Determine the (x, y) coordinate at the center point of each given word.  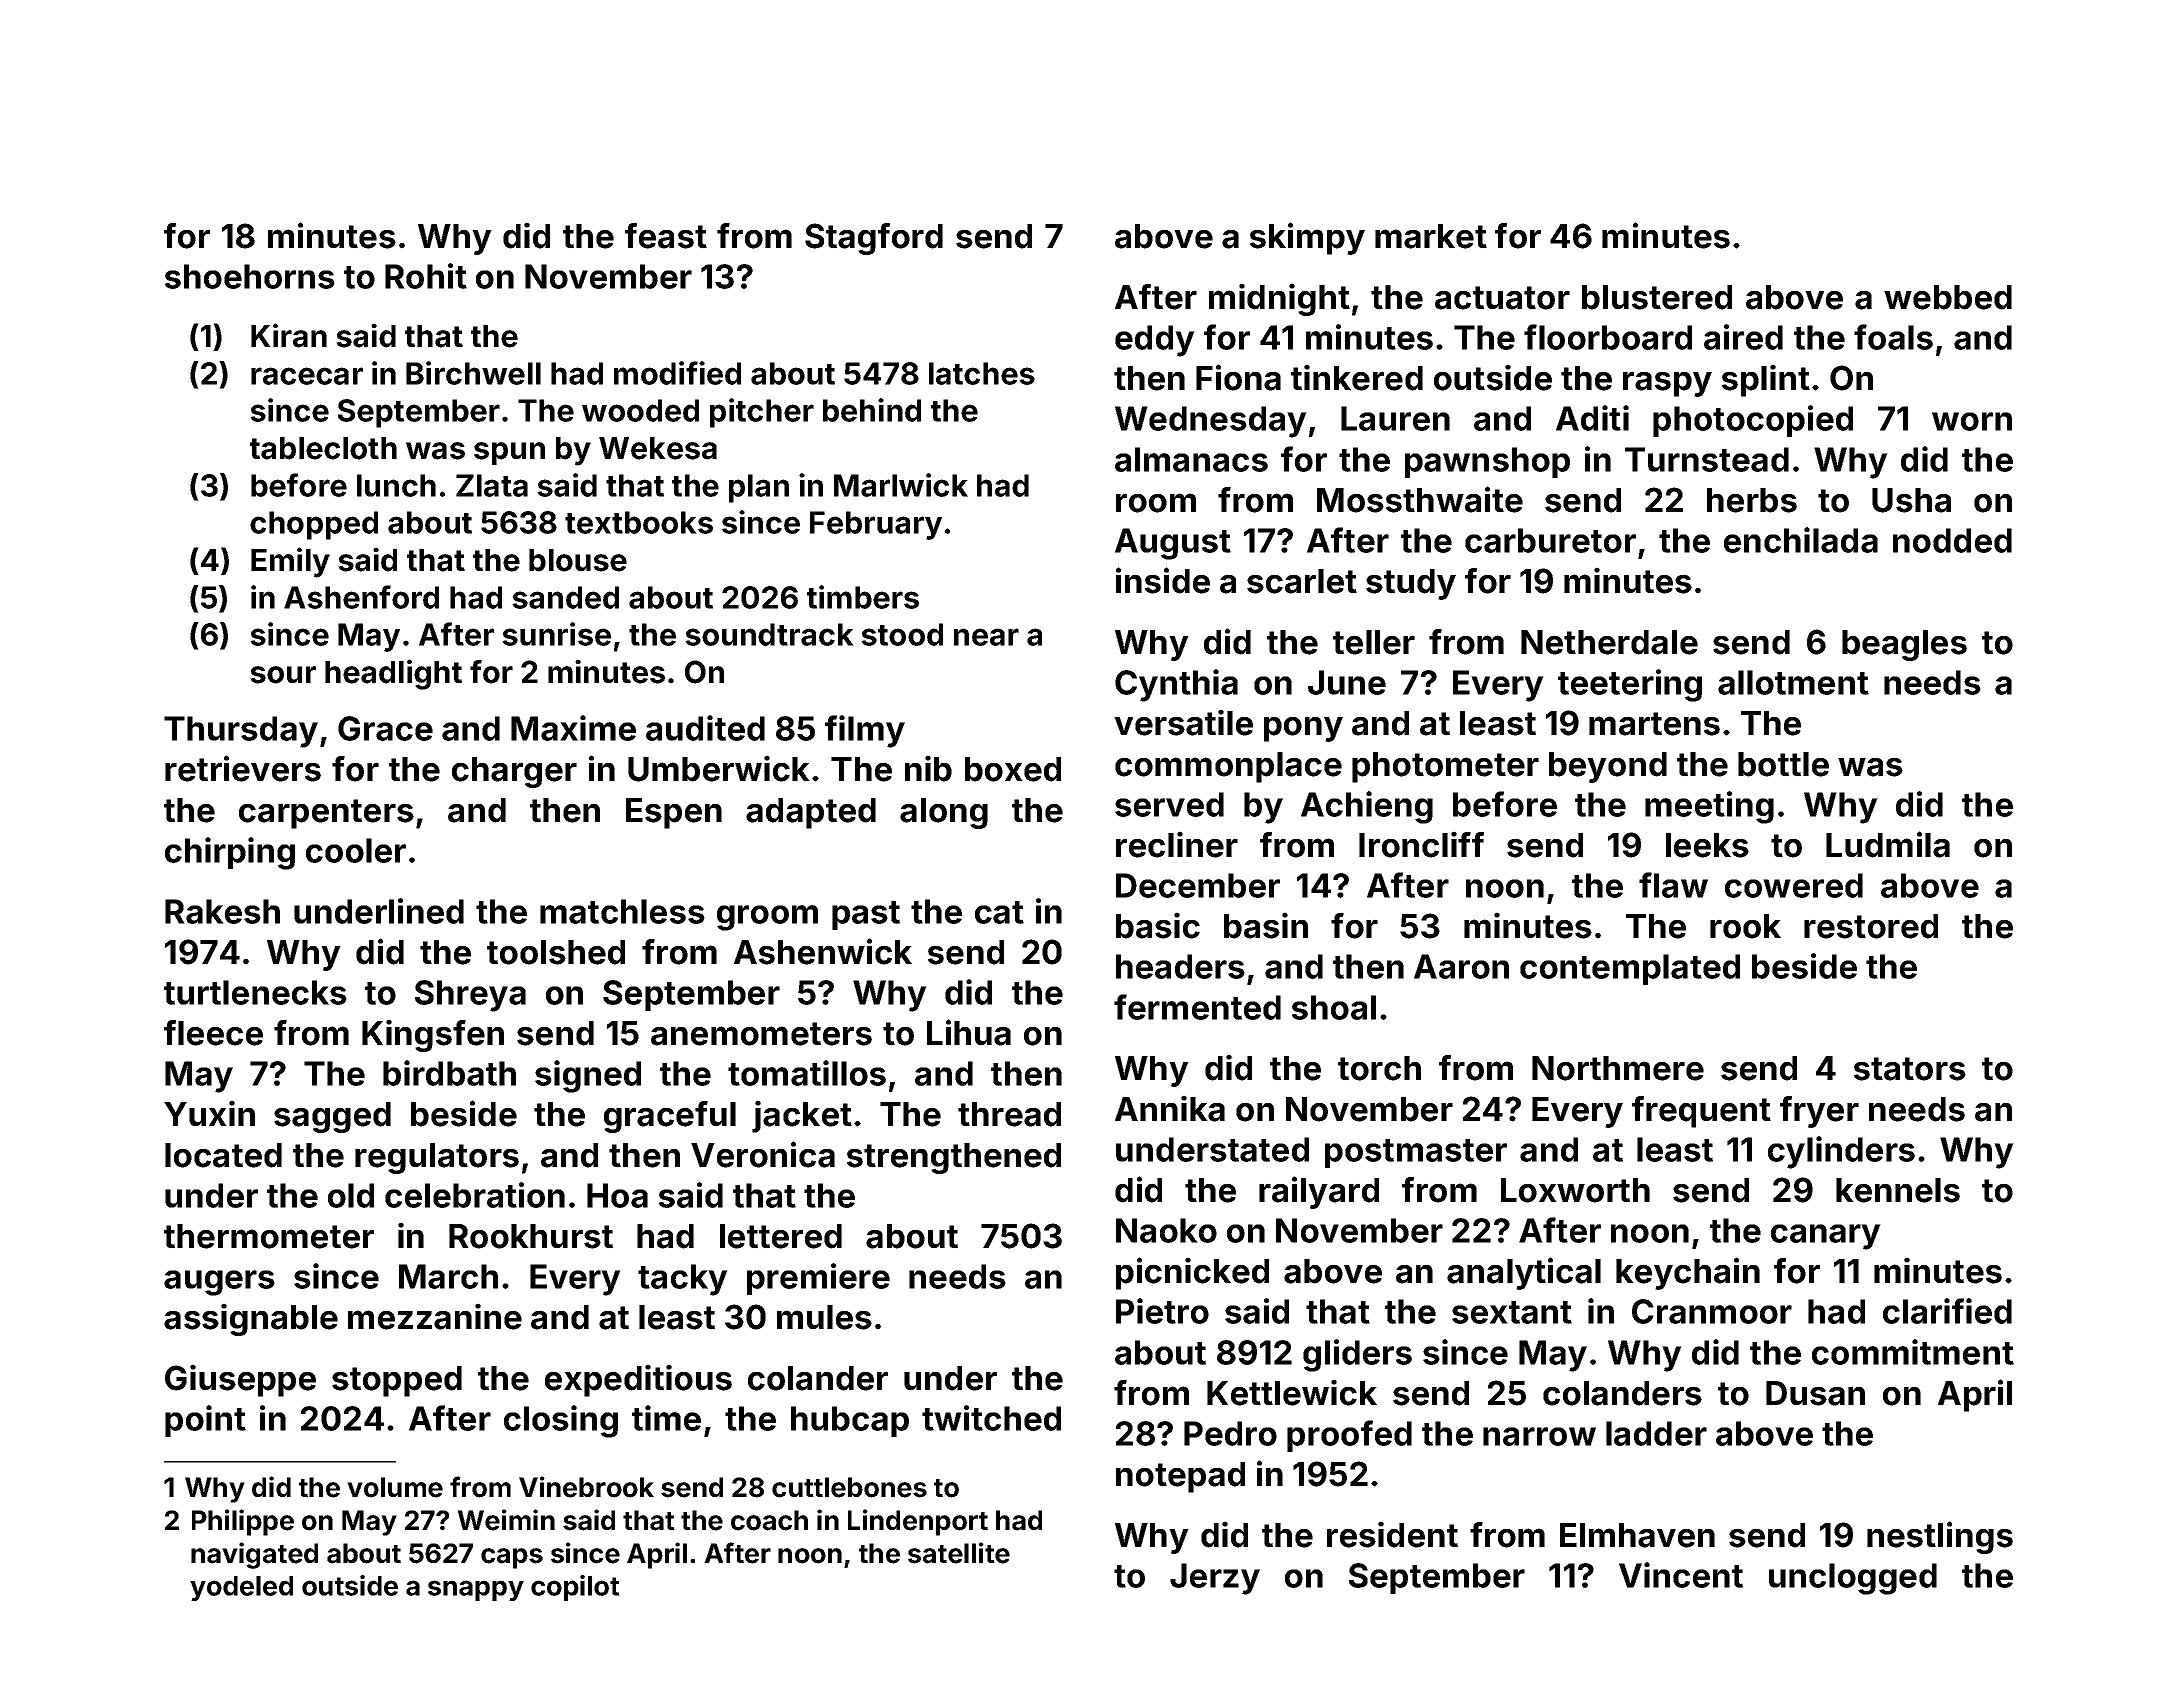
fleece (213, 1033)
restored (1871, 926)
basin (1266, 925)
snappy (476, 1590)
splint (1766, 380)
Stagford (874, 239)
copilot (575, 1588)
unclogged (1853, 1579)
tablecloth (323, 448)
